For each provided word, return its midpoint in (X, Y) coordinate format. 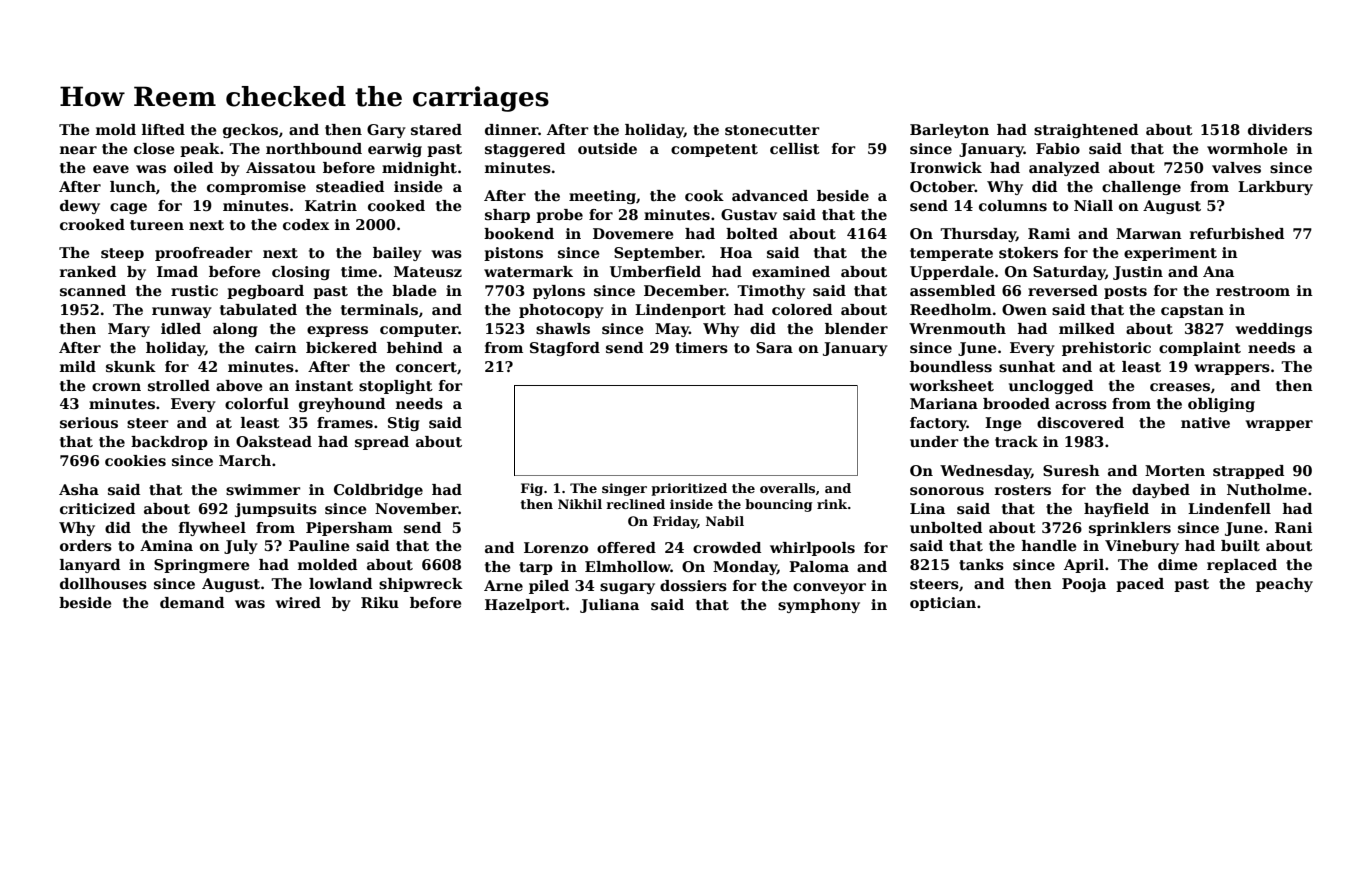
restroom (1253, 291)
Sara (774, 347)
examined (791, 271)
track (1016, 441)
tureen (157, 225)
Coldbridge (378, 491)
